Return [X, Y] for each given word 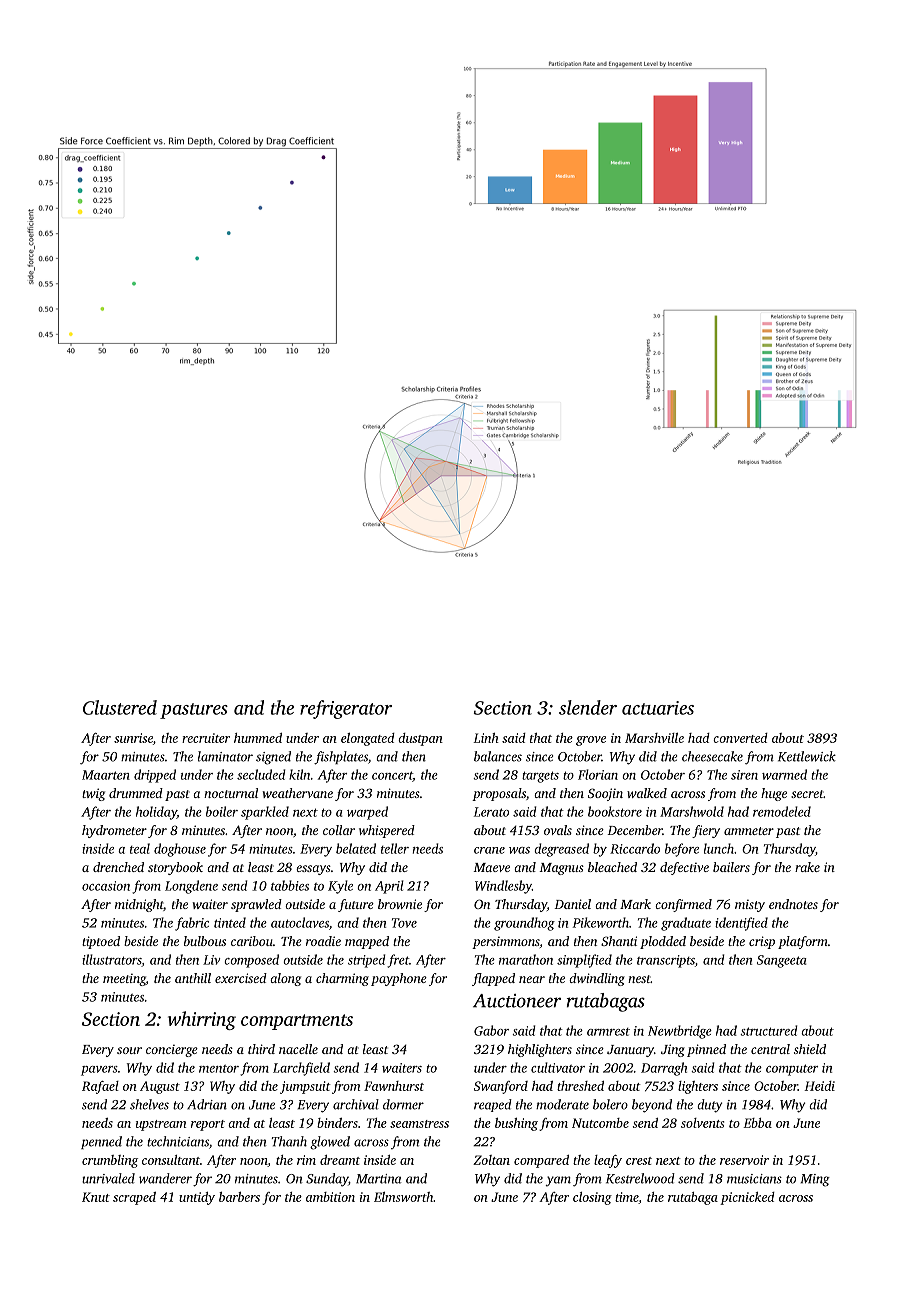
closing [592, 1198]
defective [684, 868]
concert [392, 776]
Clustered [120, 707]
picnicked [747, 1198]
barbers [239, 1197]
